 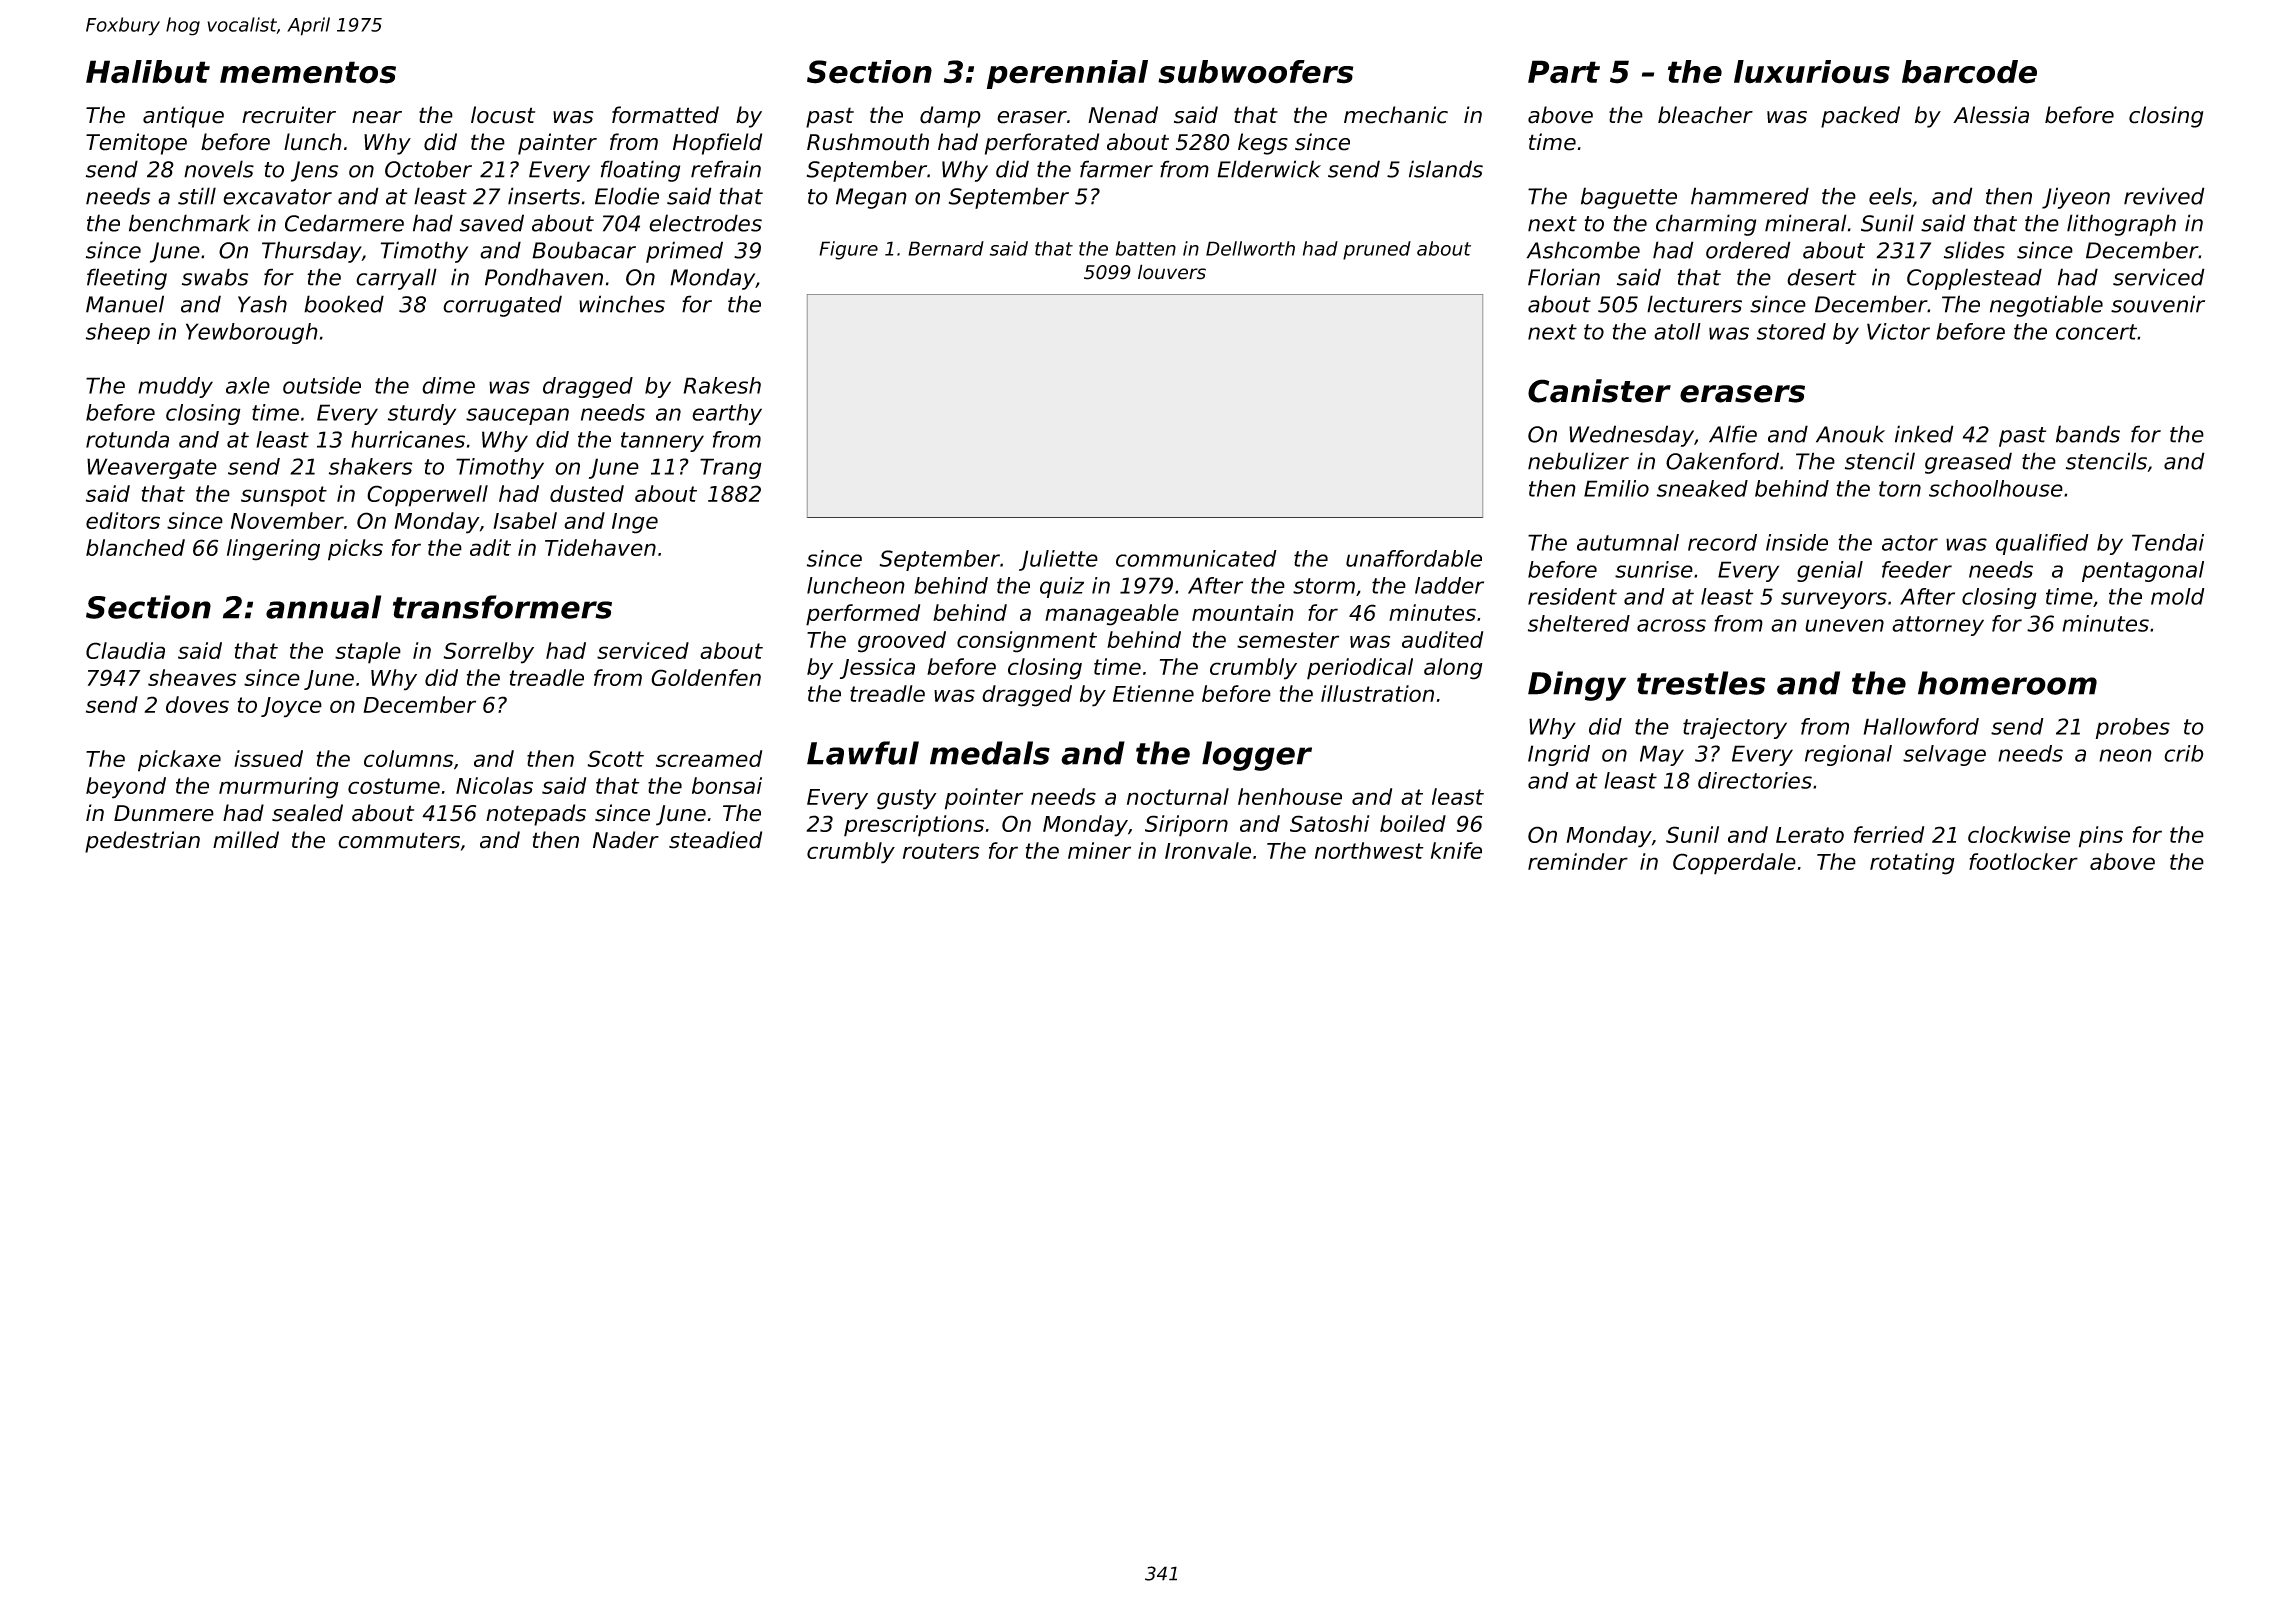 I want to click on Etienne, so click(x=1153, y=693).
